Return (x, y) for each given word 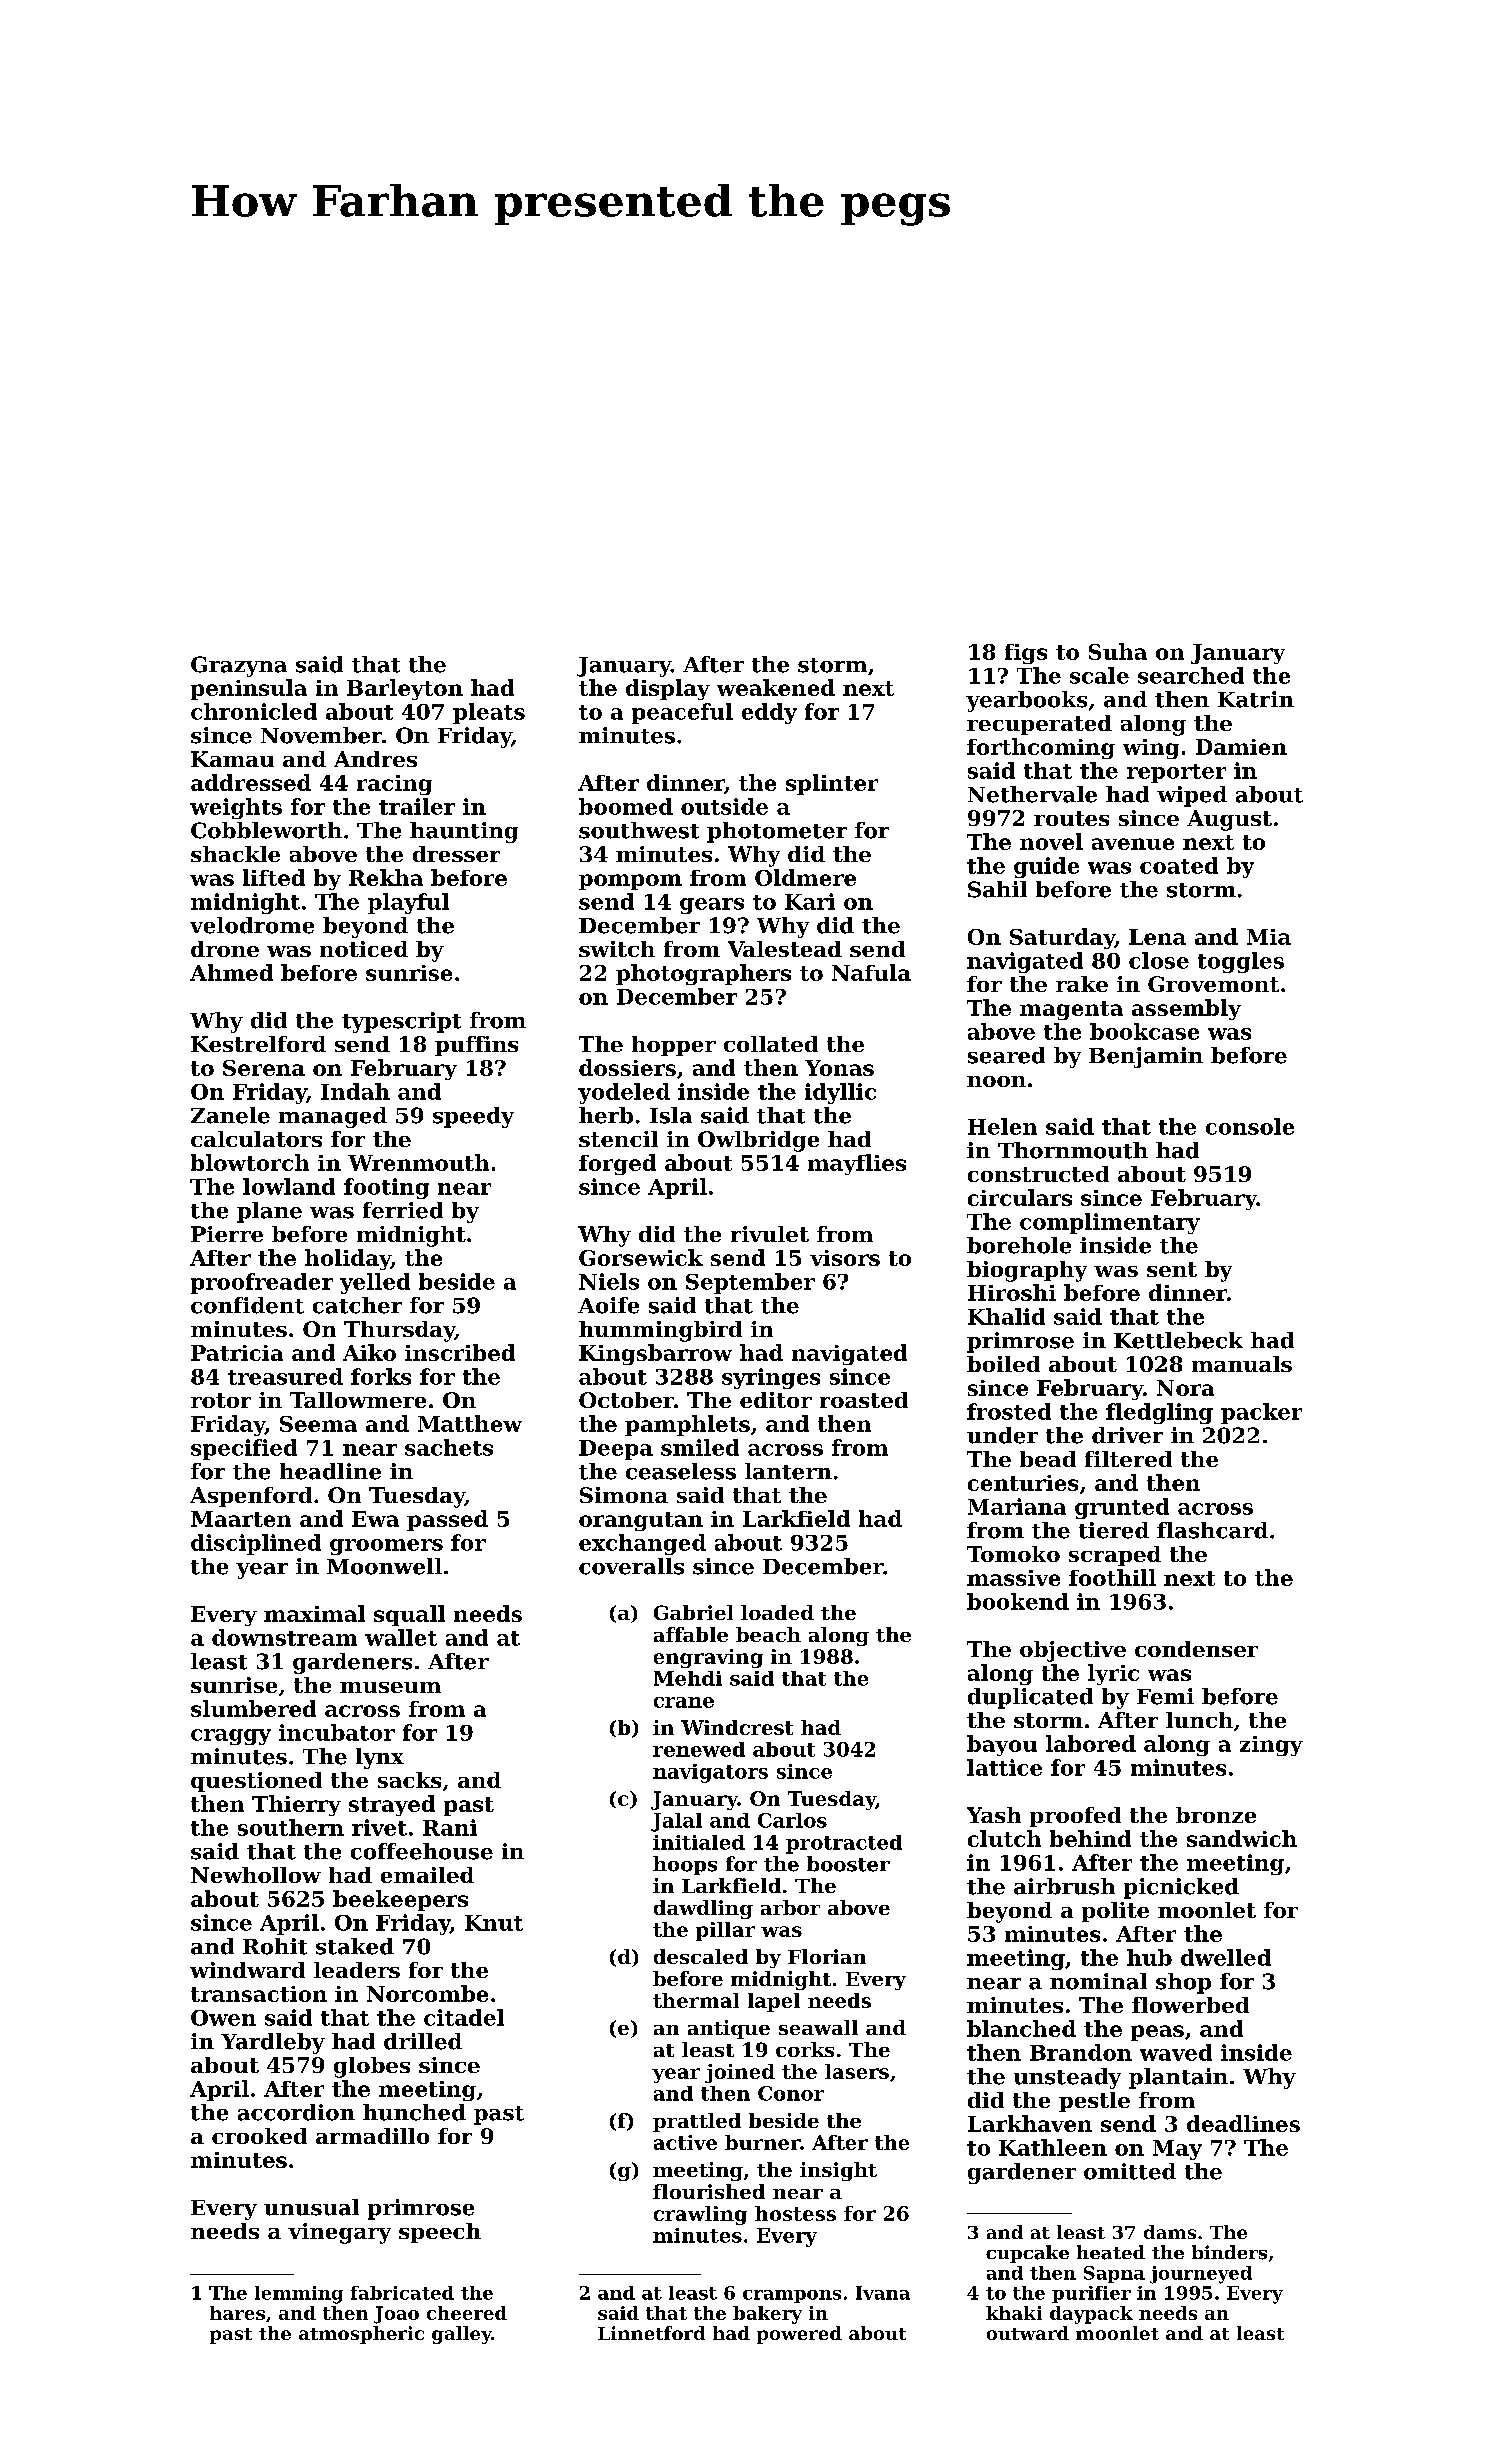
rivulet (770, 1234)
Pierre (227, 1234)
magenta (1071, 1010)
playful (408, 903)
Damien (1241, 747)
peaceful (682, 713)
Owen (223, 2018)
